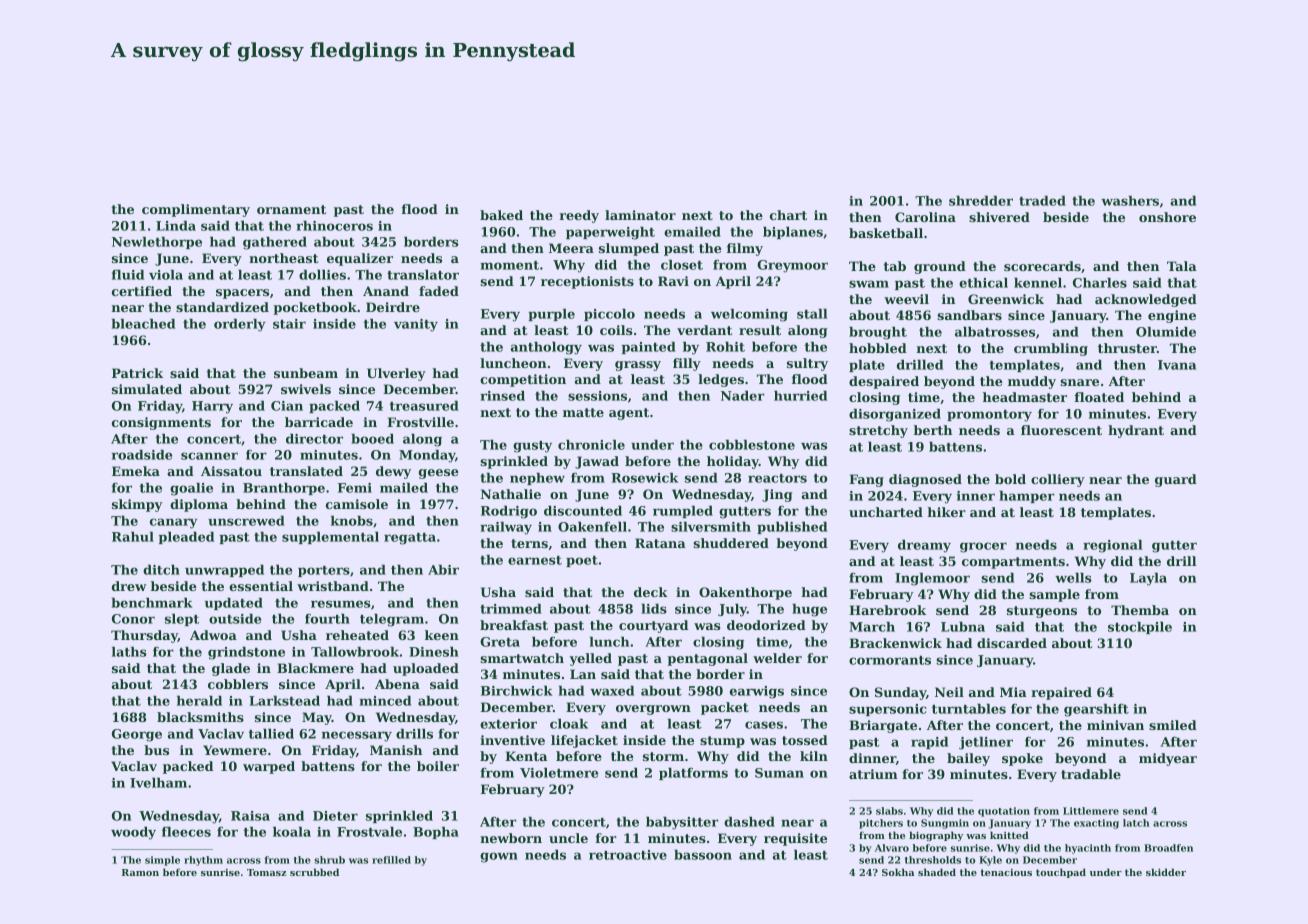 Image resolution: width=1308 pixels, height=924 pixels. Describe the element at coordinates (629, 249) in the screenshot. I see `slumped` at that location.
